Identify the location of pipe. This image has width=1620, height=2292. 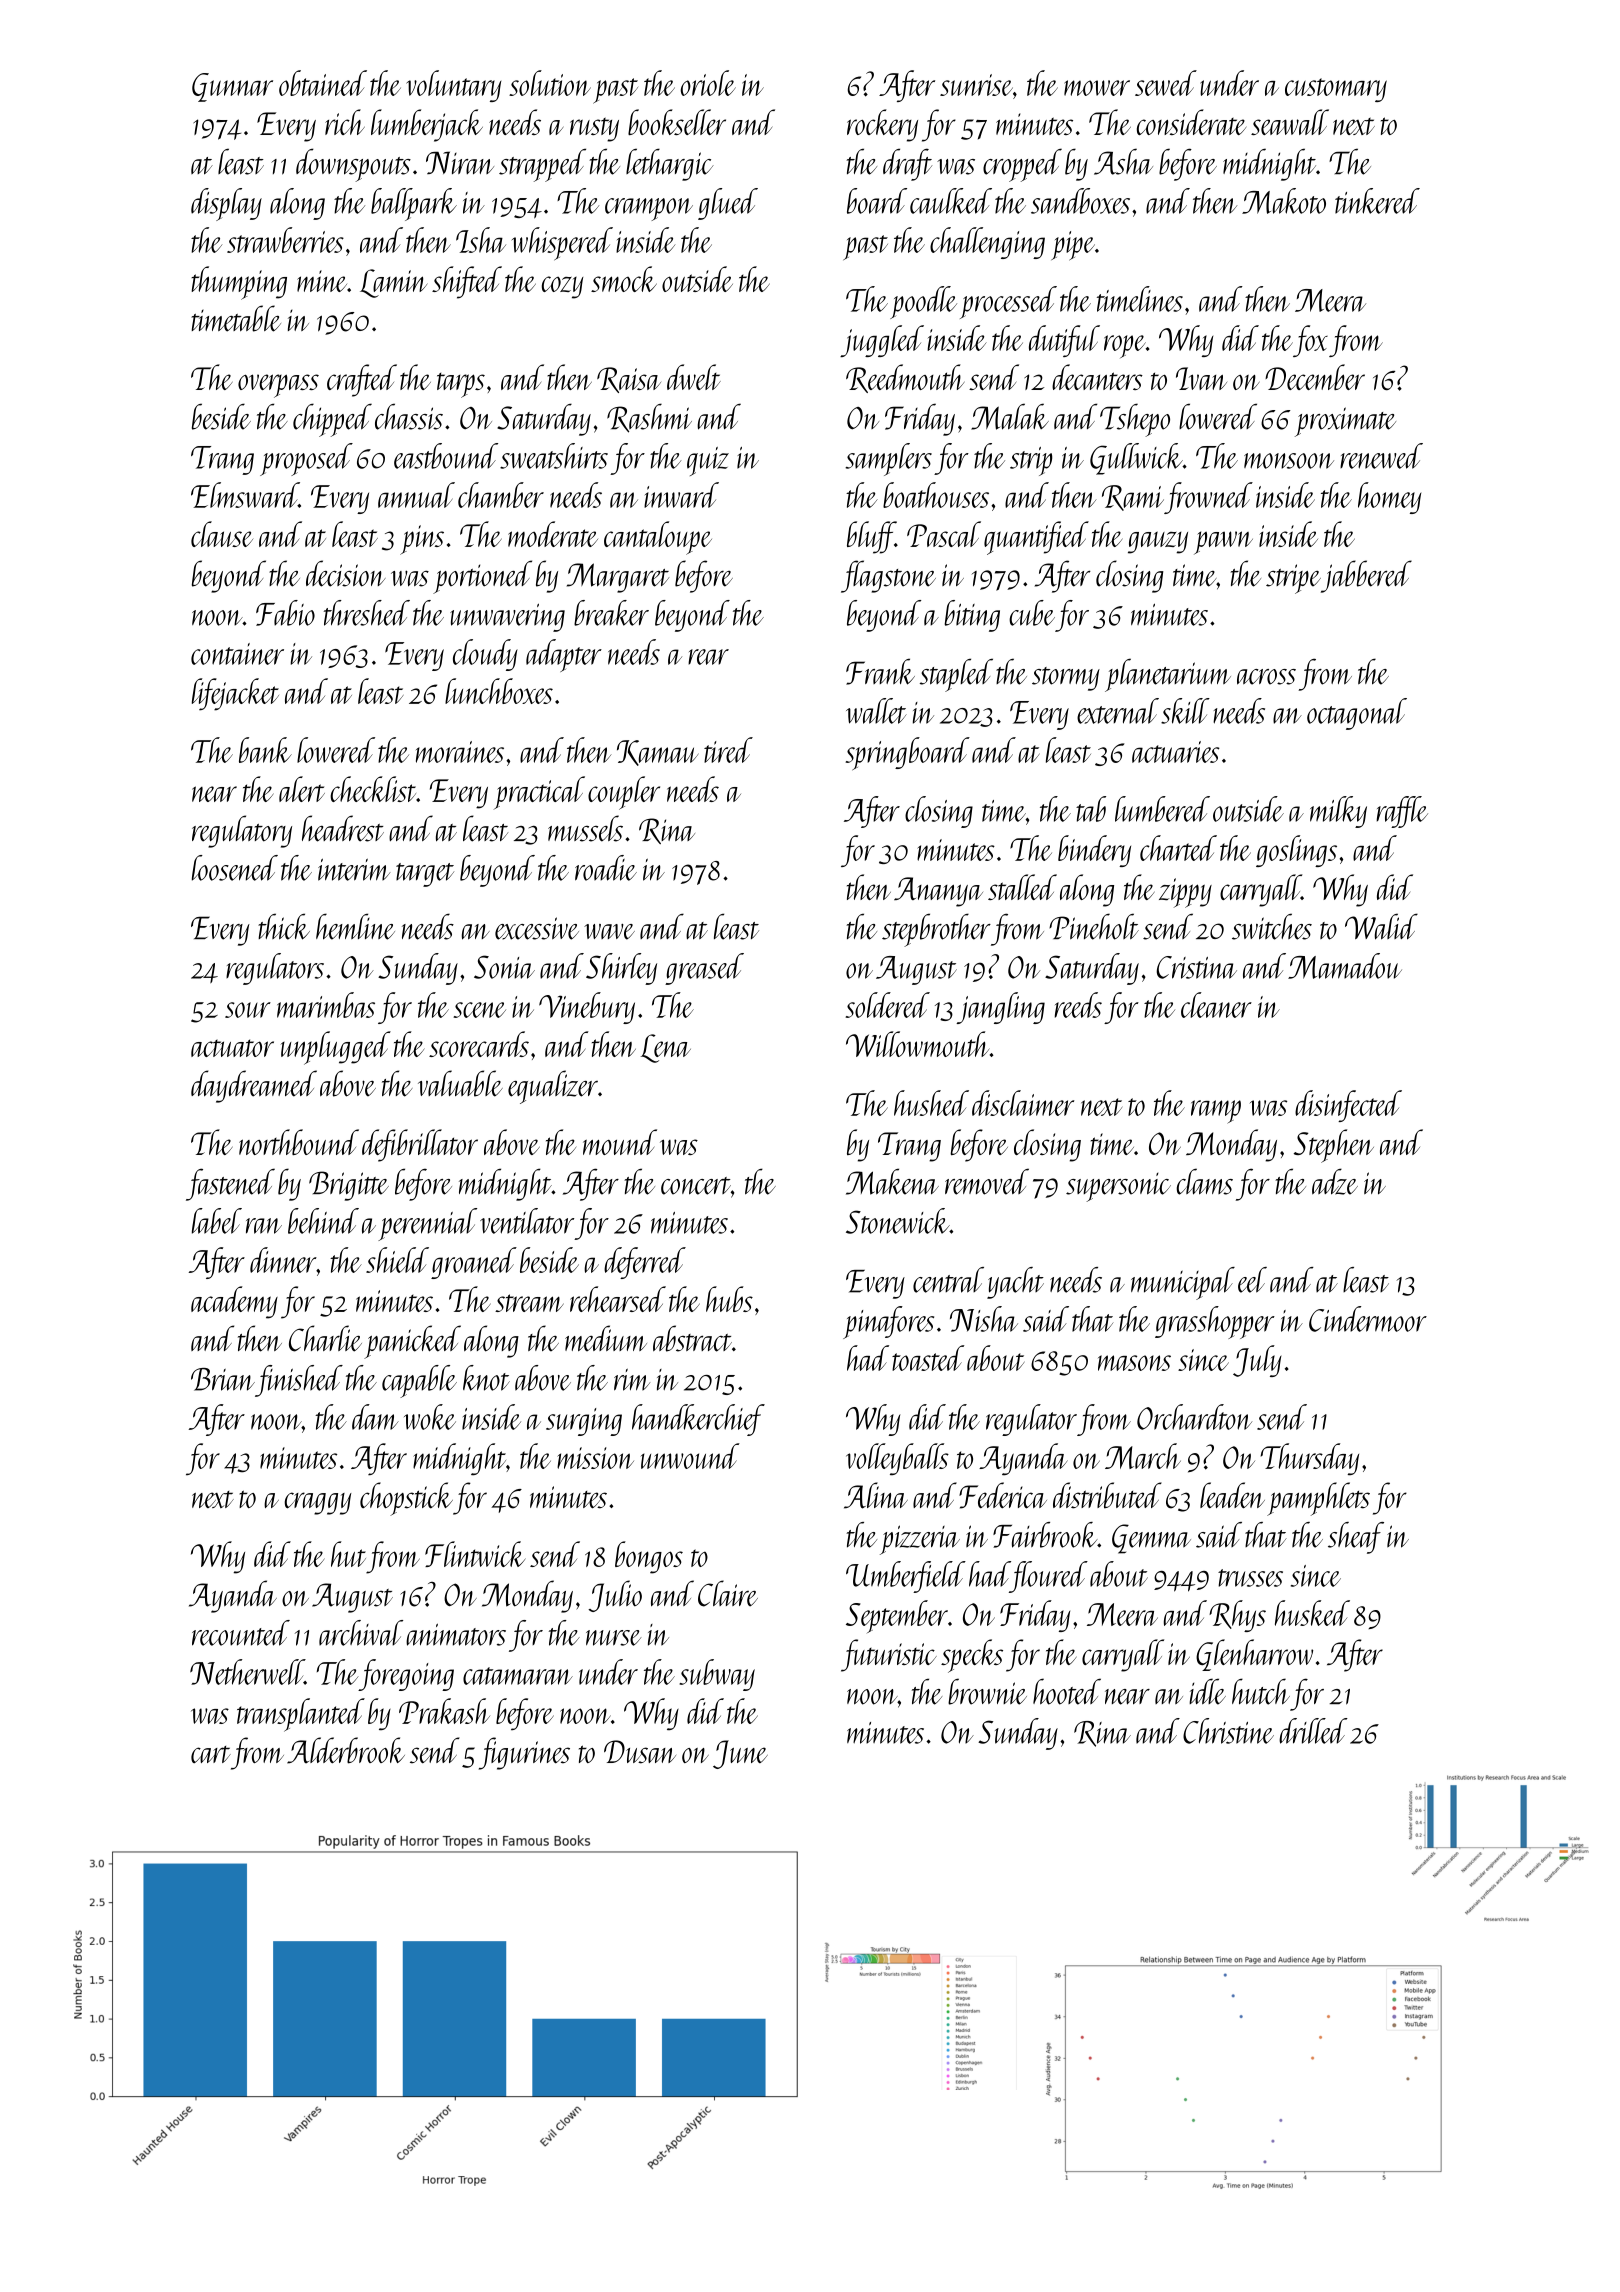
(1073, 246).
